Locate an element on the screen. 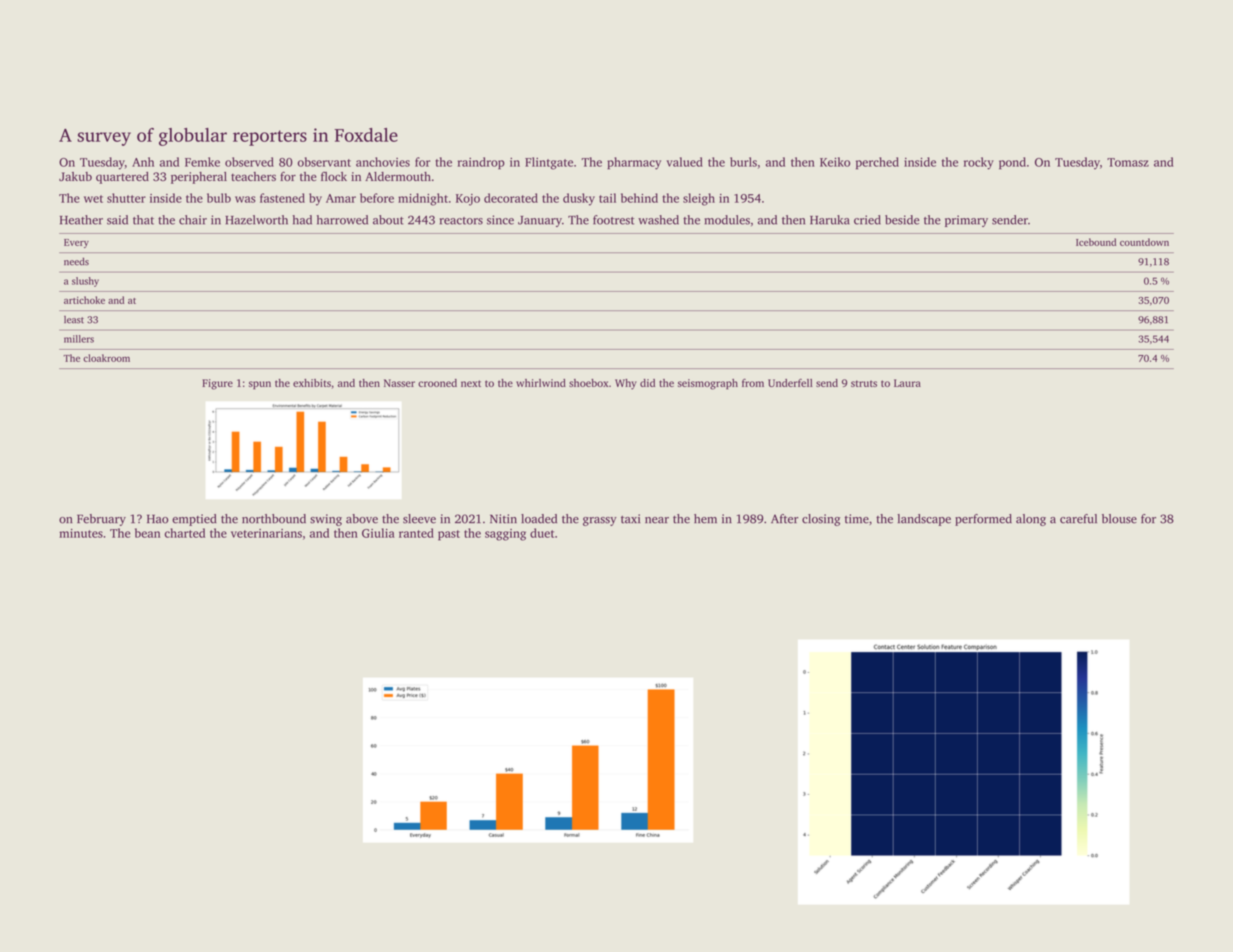  footrest is located at coordinates (614, 220).
